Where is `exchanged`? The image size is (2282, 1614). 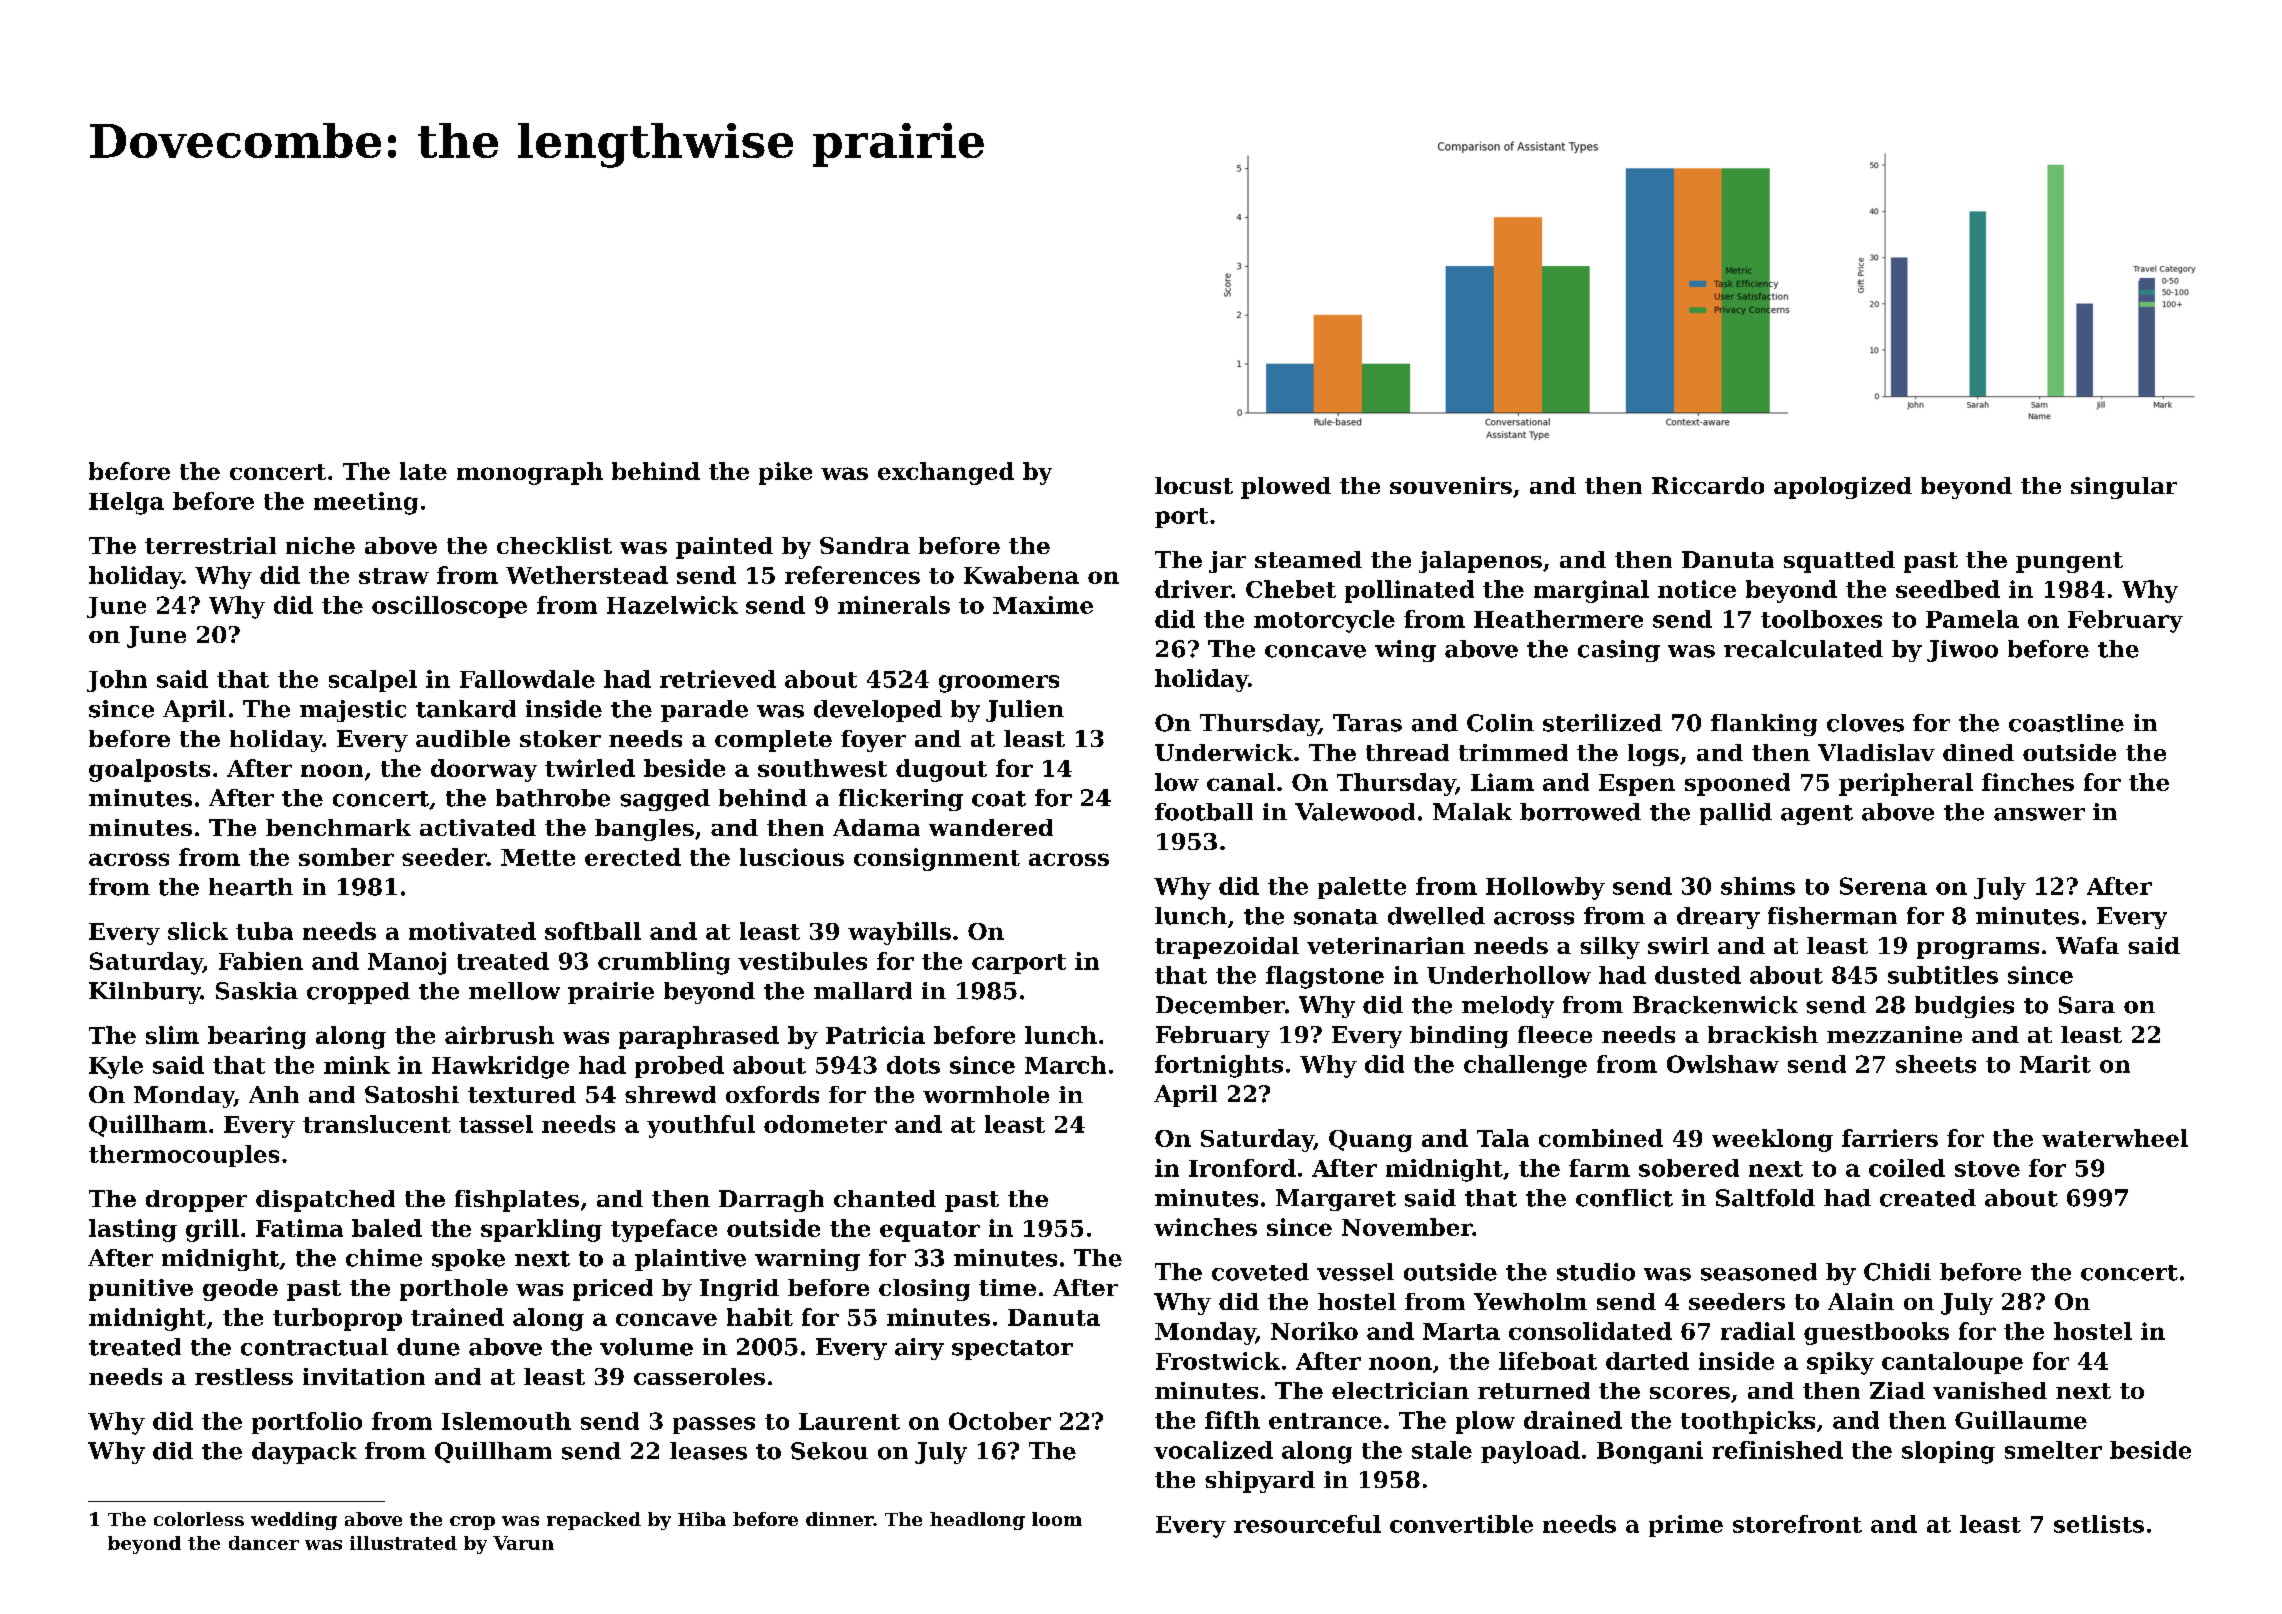 exchanged is located at coordinates (946, 473).
